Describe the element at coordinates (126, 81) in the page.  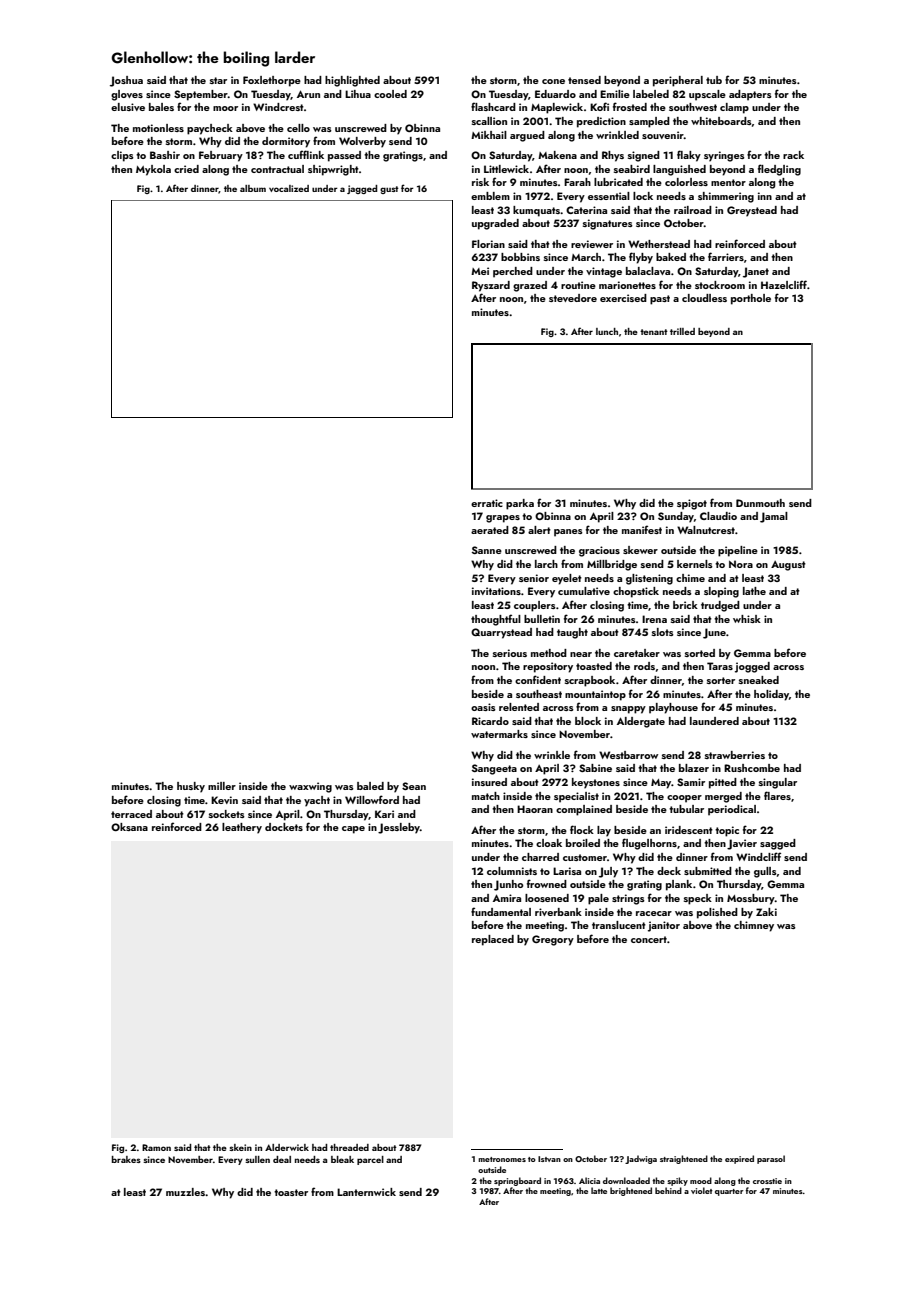
I see `Joshua` at that location.
